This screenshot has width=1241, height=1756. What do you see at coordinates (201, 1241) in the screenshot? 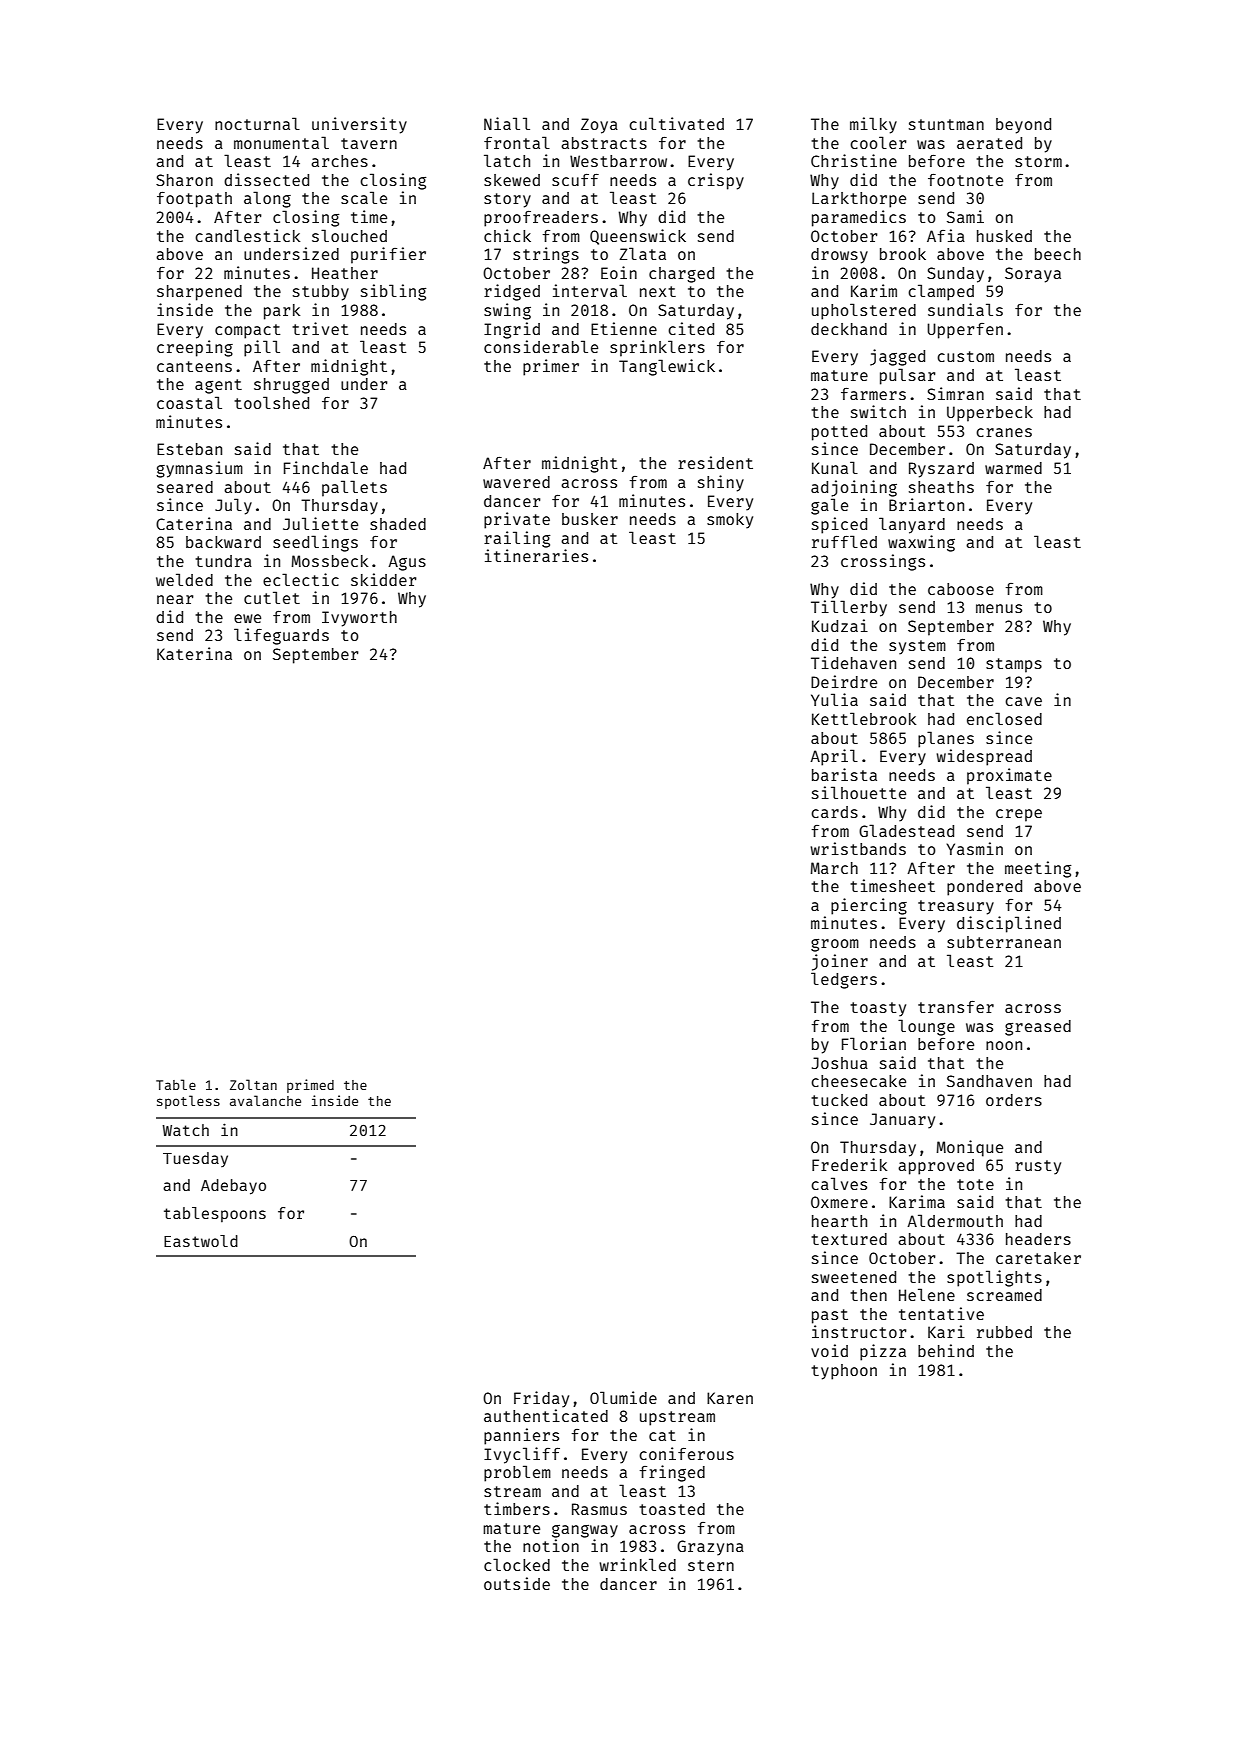
I see `Eastwold` at bounding box center [201, 1241].
